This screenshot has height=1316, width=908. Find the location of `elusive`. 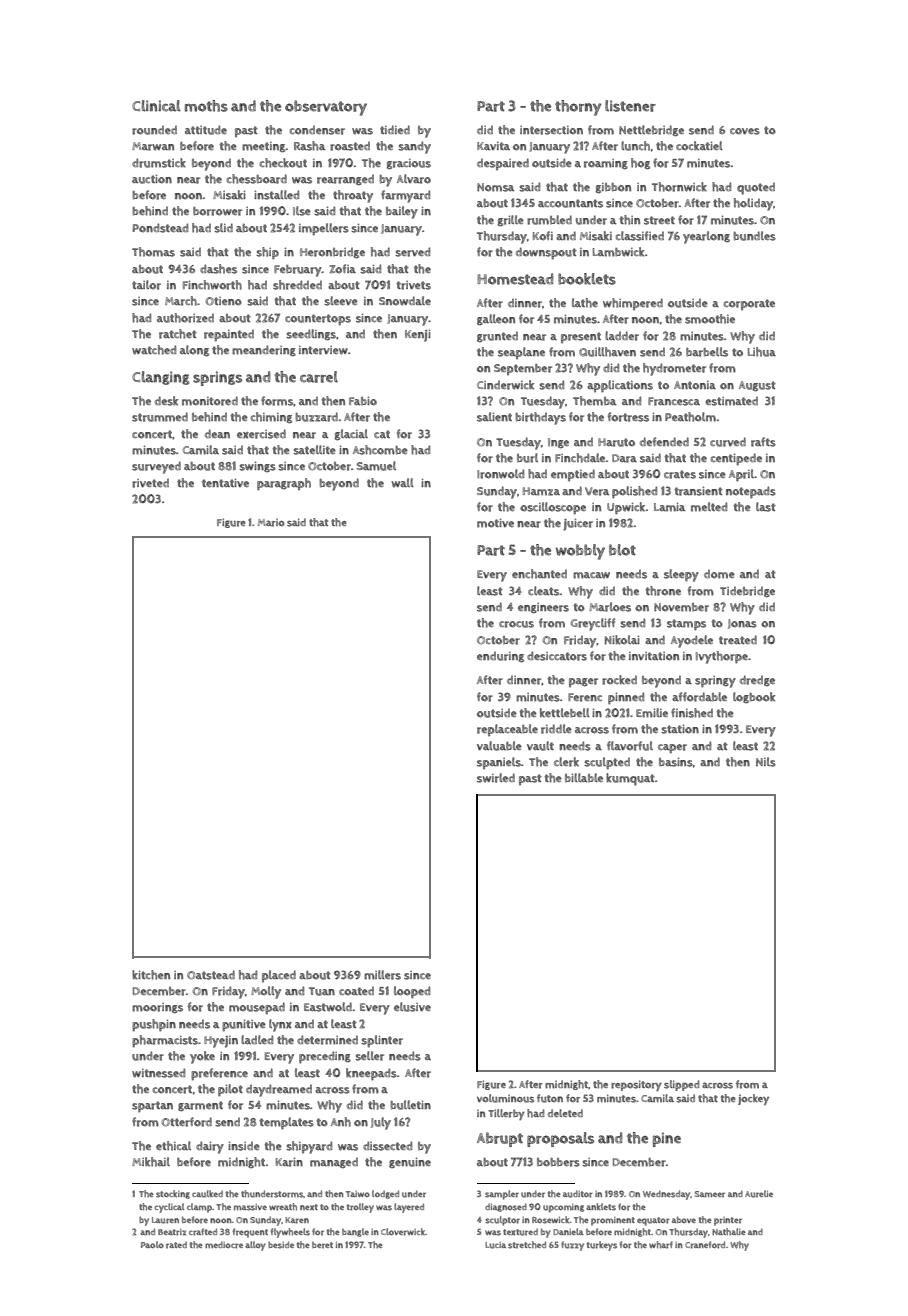

elusive is located at coordinates (412, 1007).
